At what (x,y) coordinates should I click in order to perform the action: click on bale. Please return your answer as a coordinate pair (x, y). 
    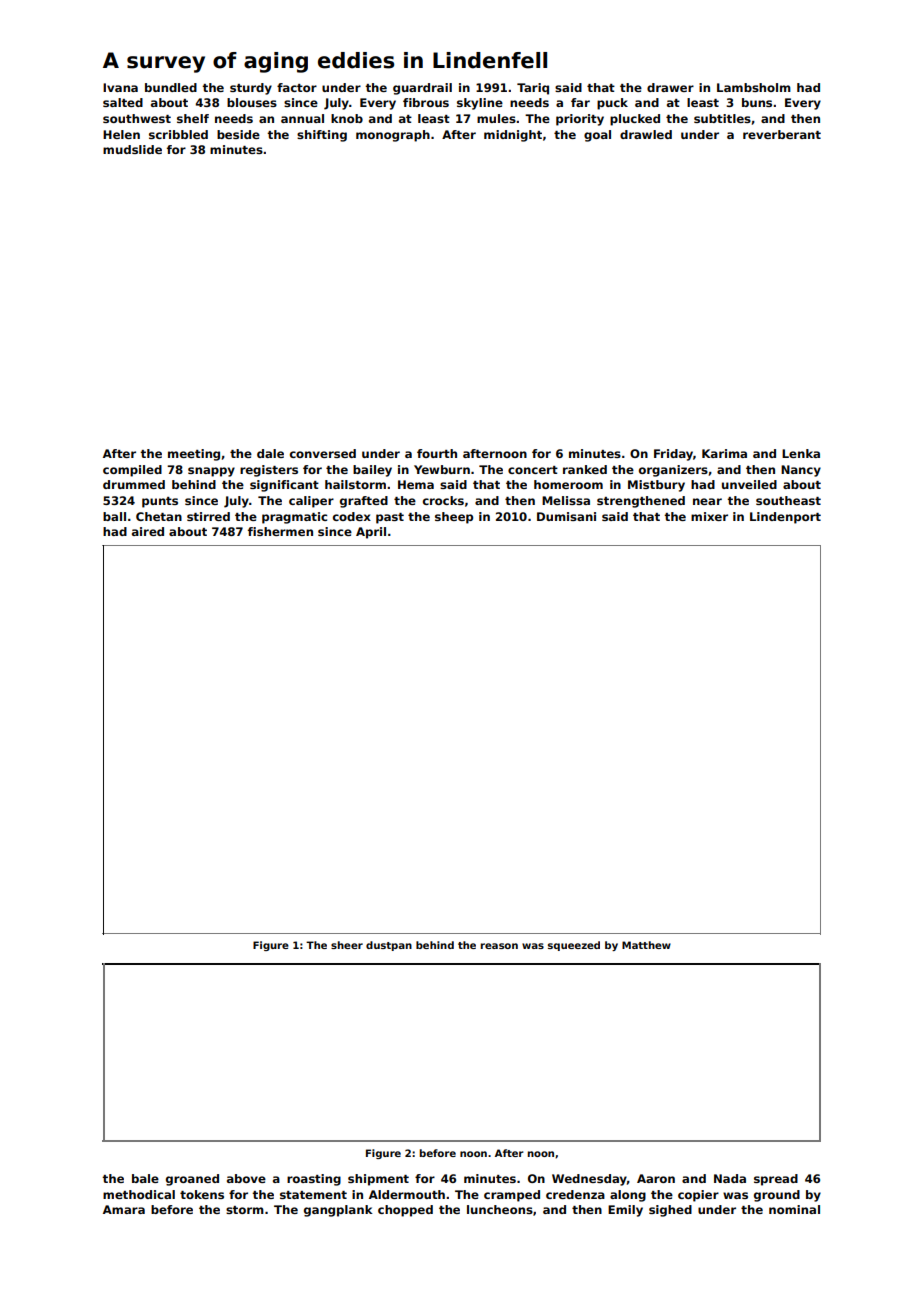
    Looking at the image, I should click on (145, 1178).
